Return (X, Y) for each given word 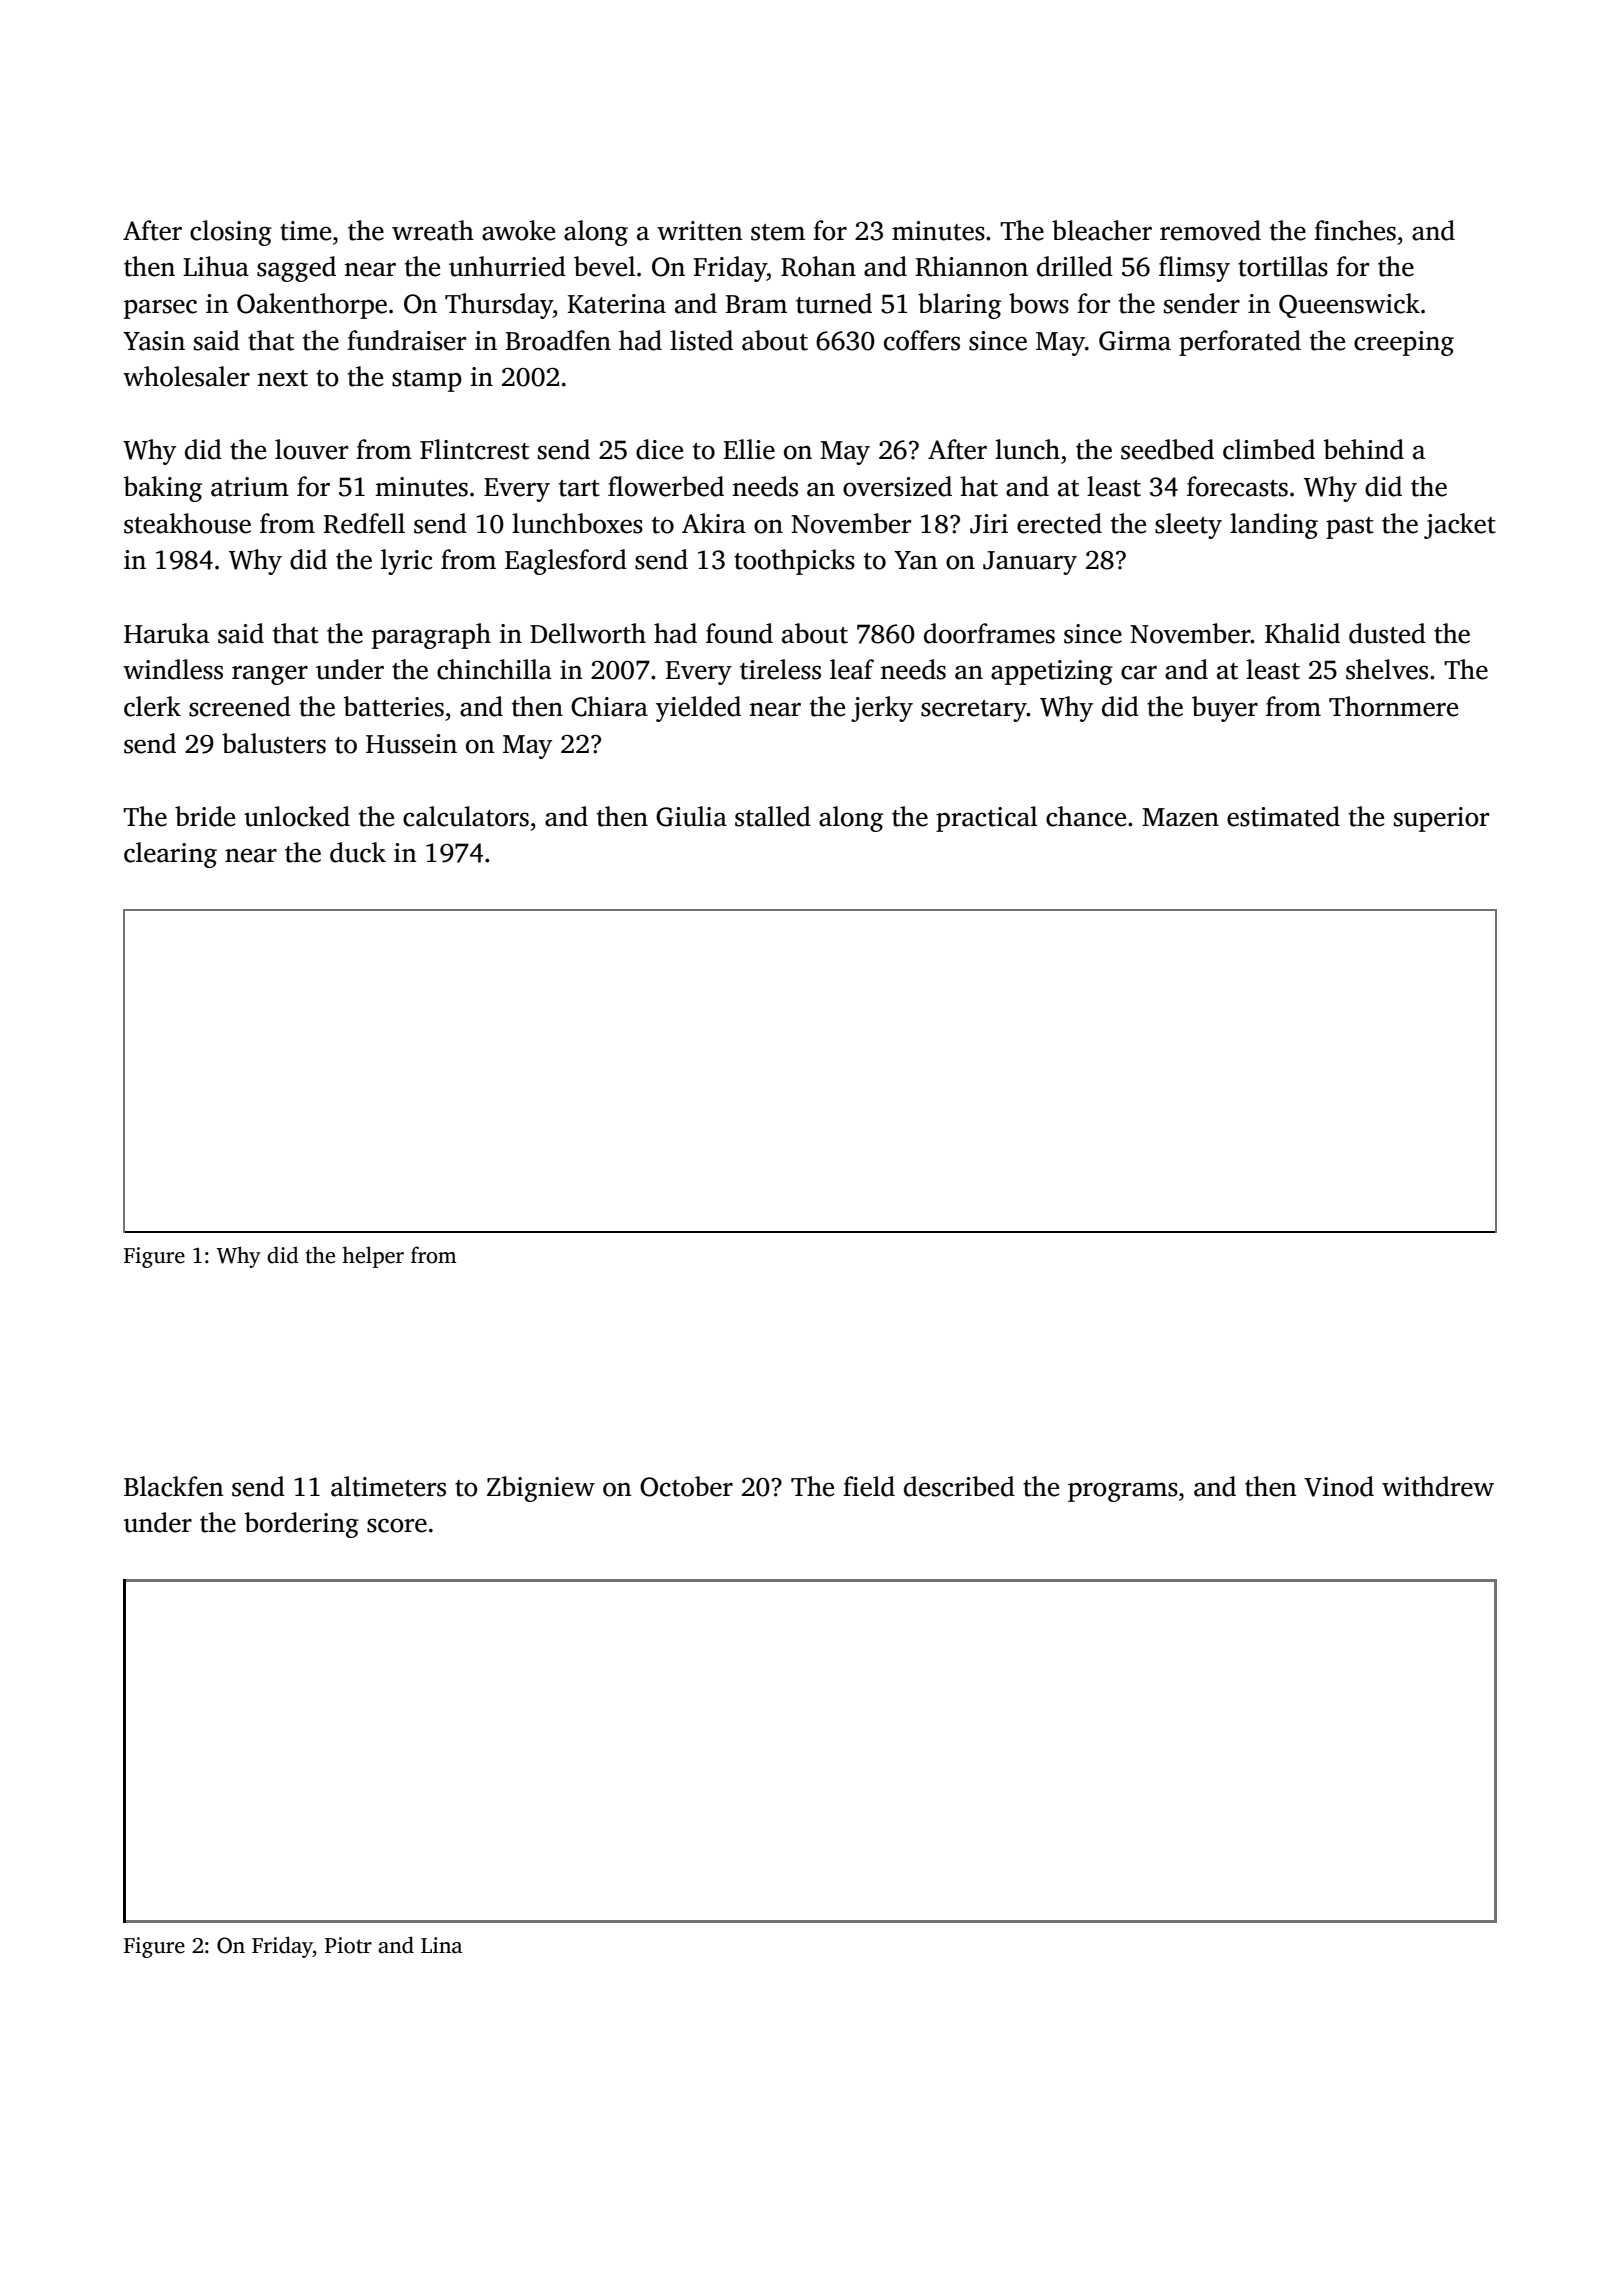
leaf (852, 669)
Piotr (348, 1945)
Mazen (1180, 817)
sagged (296, 269)
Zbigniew (541, 1489)
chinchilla (494, 669)
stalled (773, 816)
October (686, 1486)
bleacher (1102, 230)
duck (358, 852)
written (700, 231)
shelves (1387, 669)
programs (1123, 1492)
